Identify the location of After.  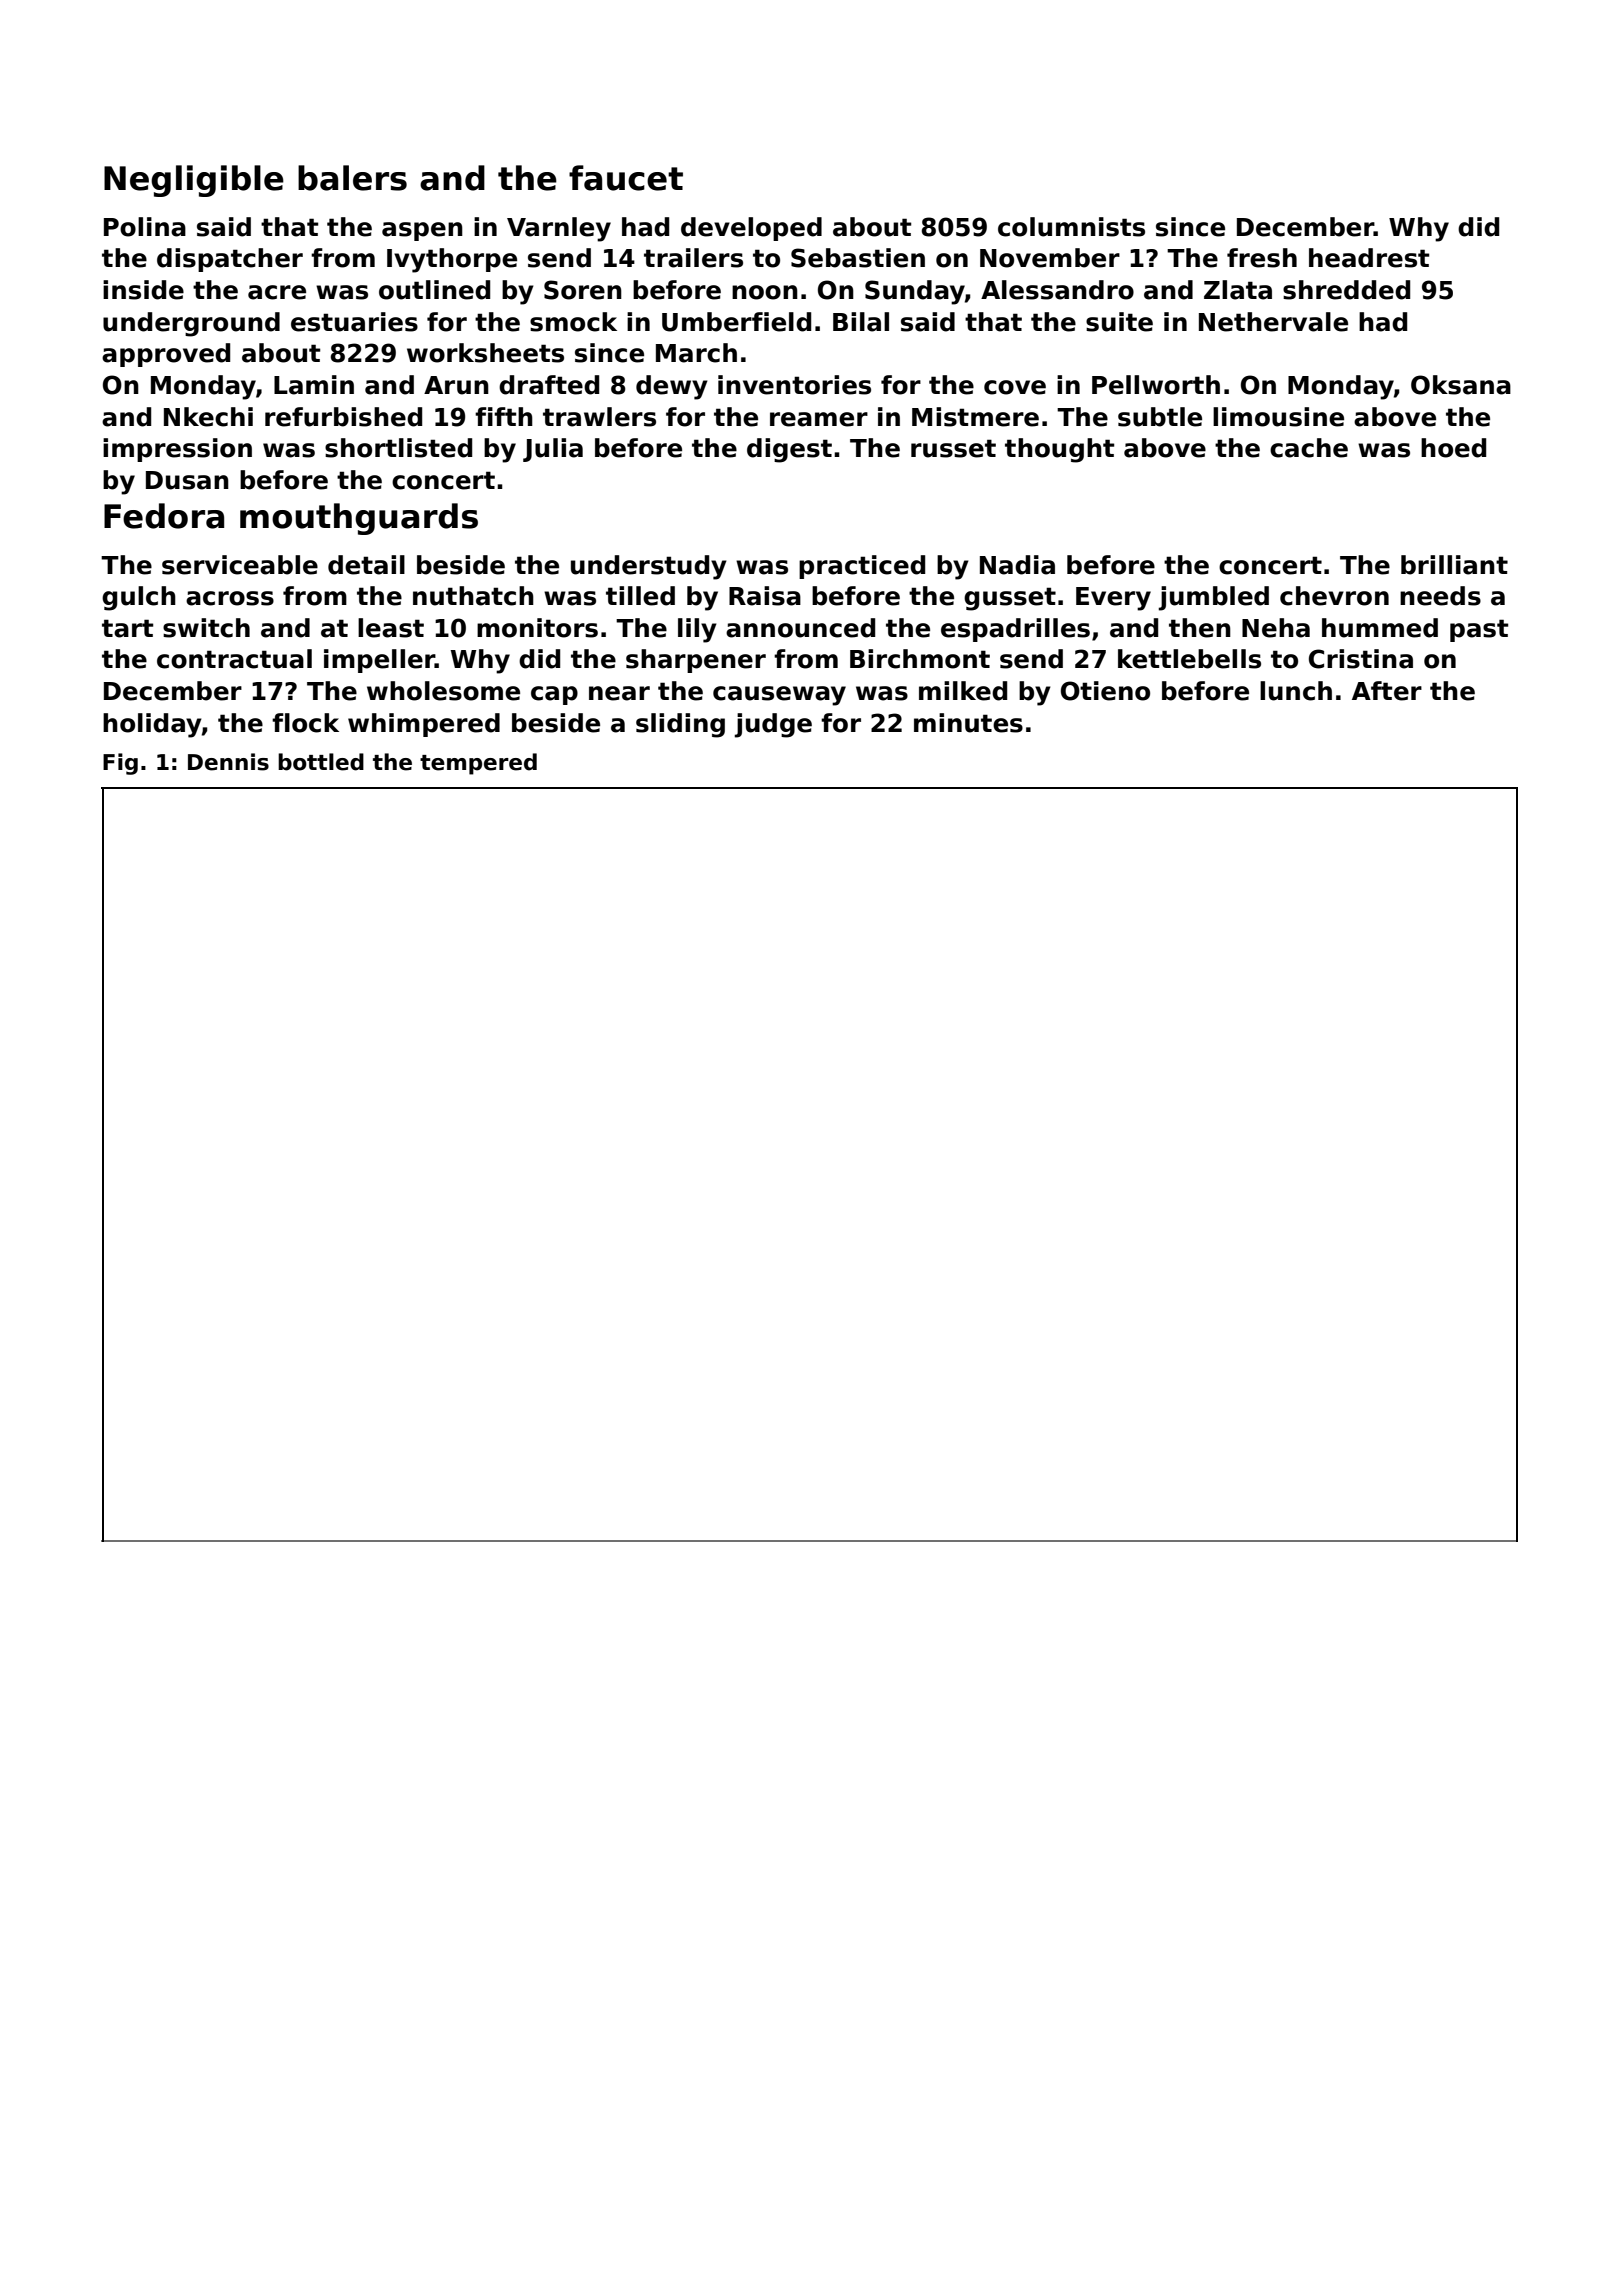
(1387, 691).
